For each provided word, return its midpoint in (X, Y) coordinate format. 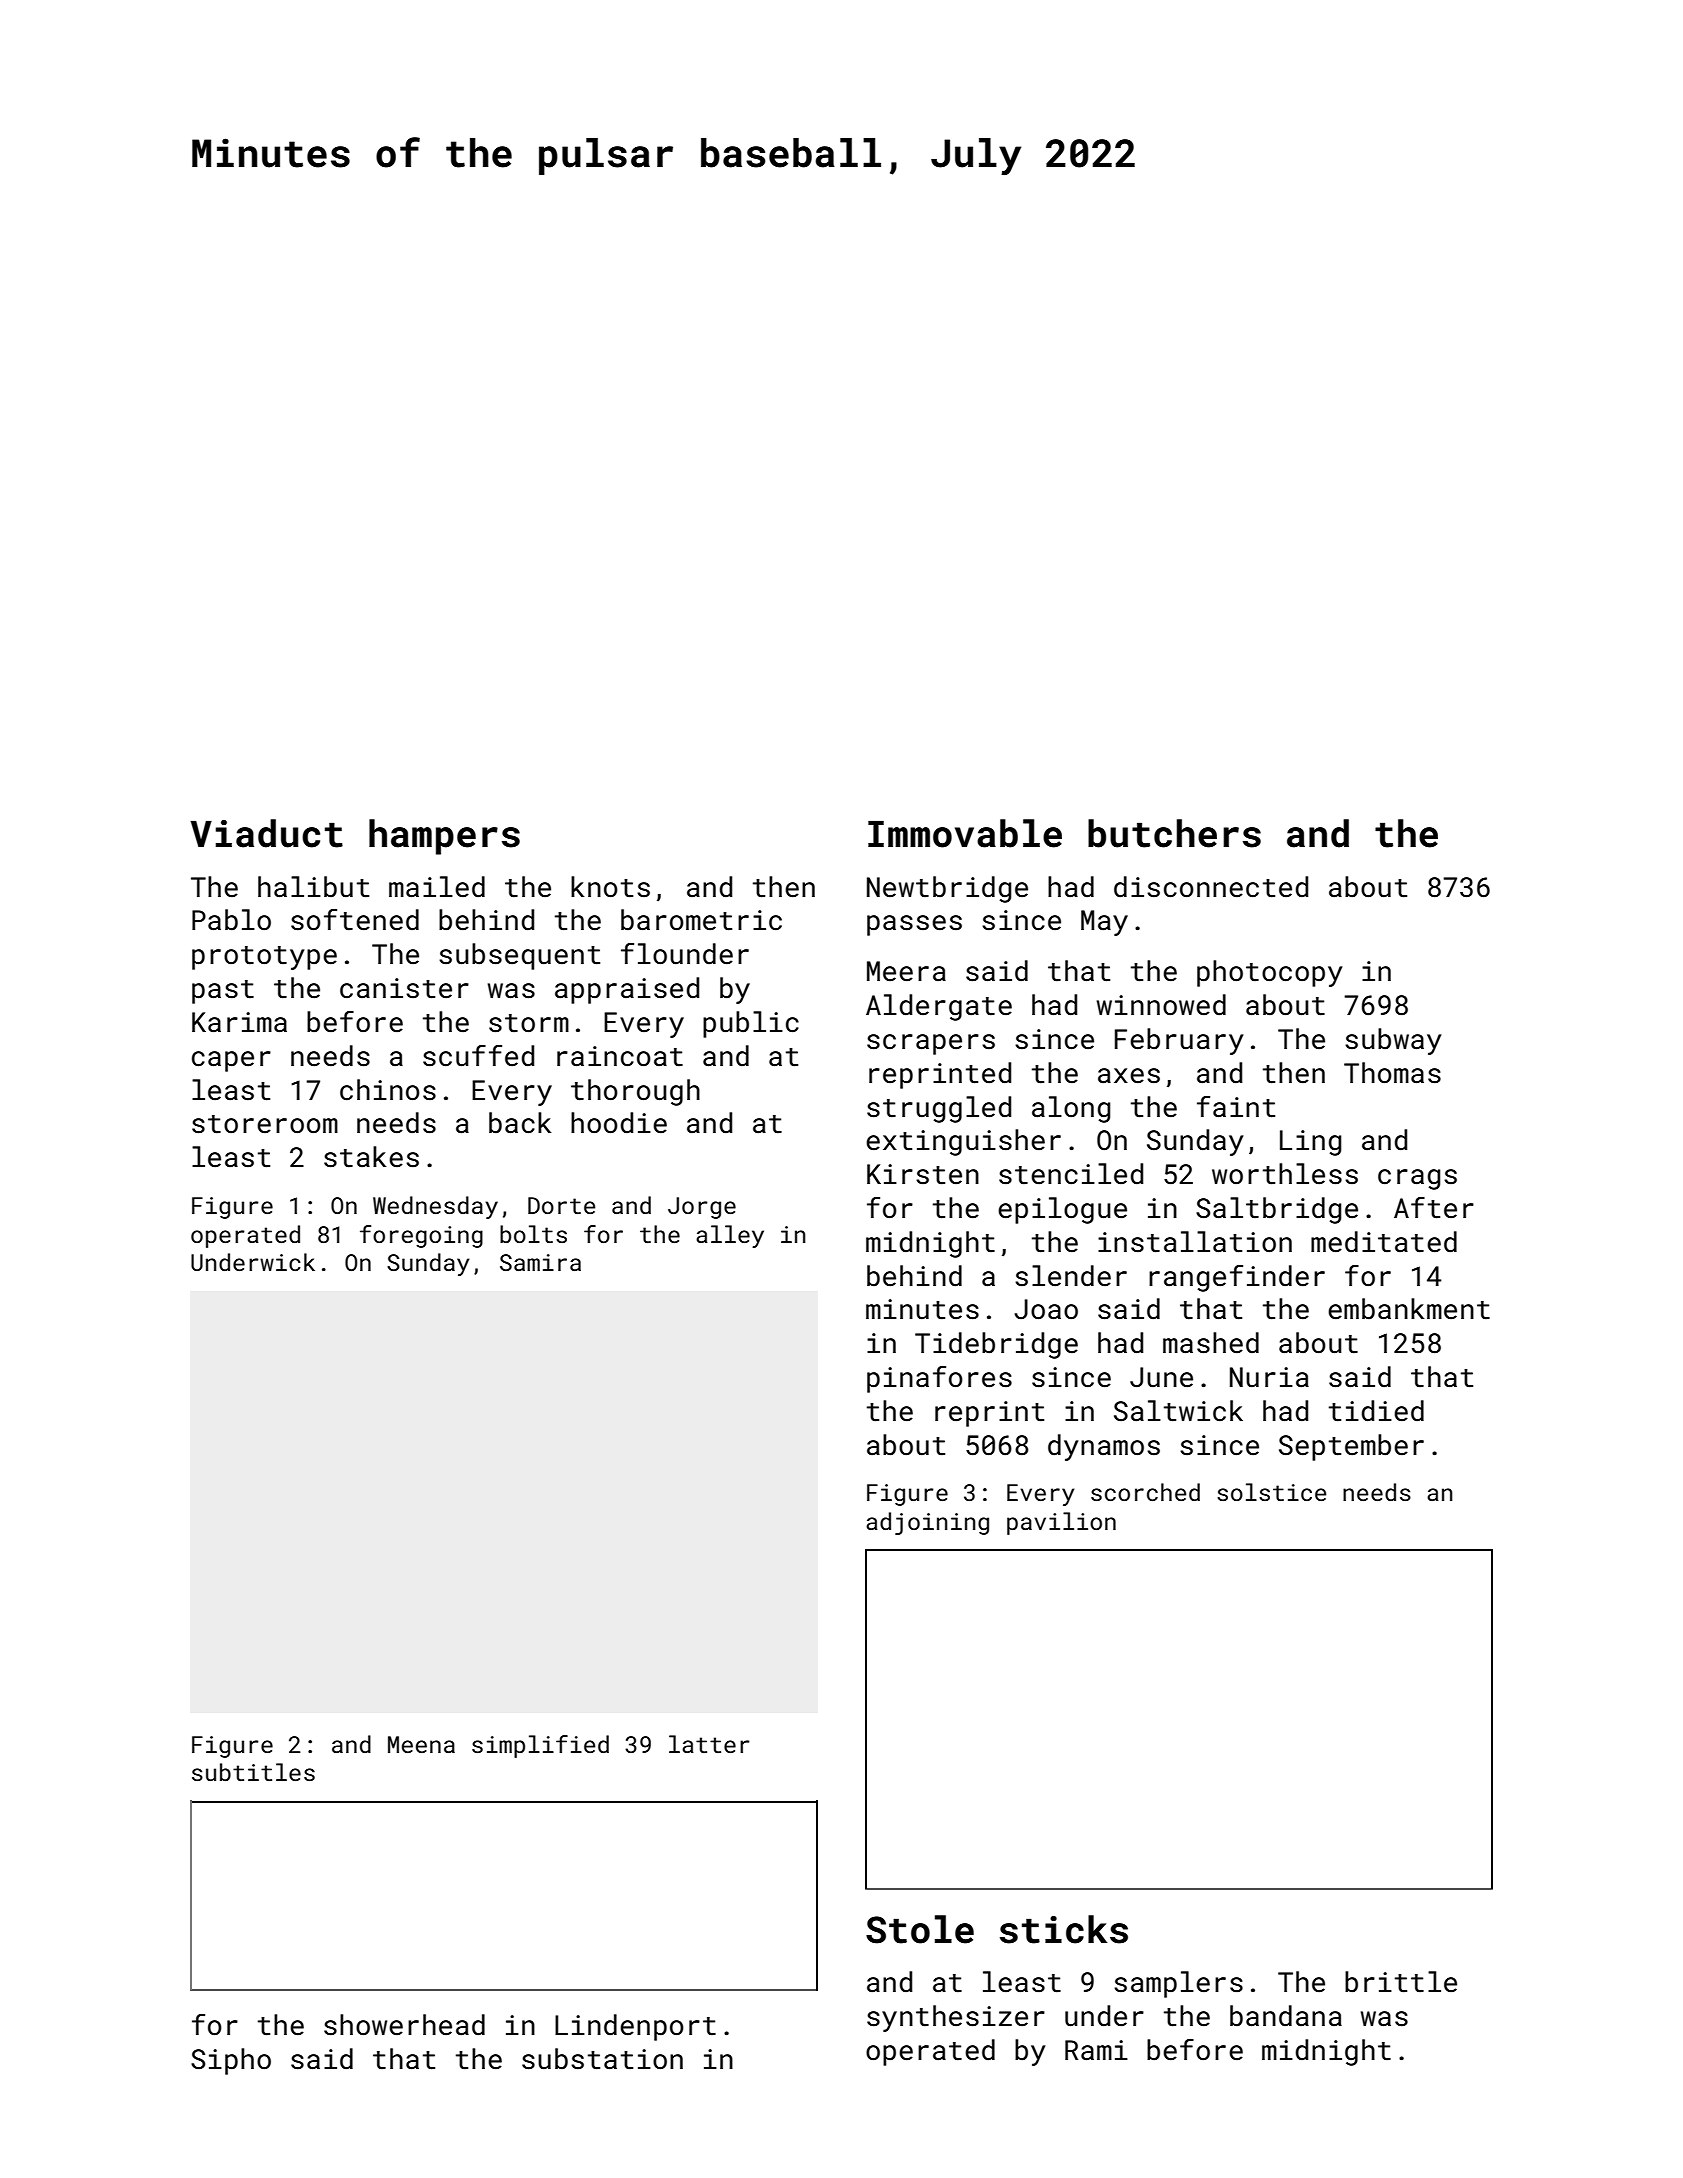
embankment (1409, 1309)
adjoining (927, 1523)
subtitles (253, 1772)
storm (529, 1023)
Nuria (1269, 1377)
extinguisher (963, 1142)
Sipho (231, 2061)
